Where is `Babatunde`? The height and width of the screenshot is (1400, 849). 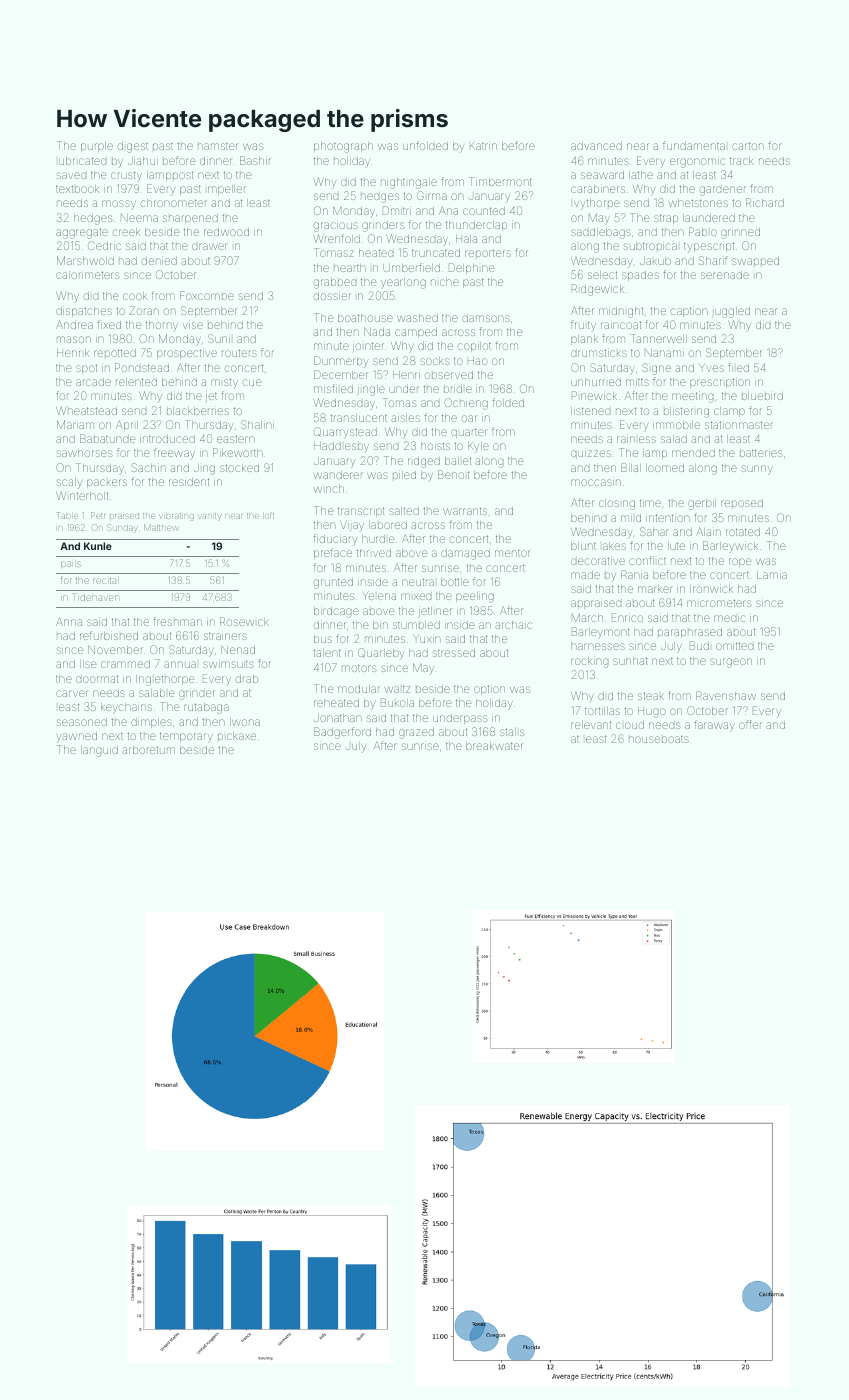 Babatunde is located at coordinates (107, 438).
